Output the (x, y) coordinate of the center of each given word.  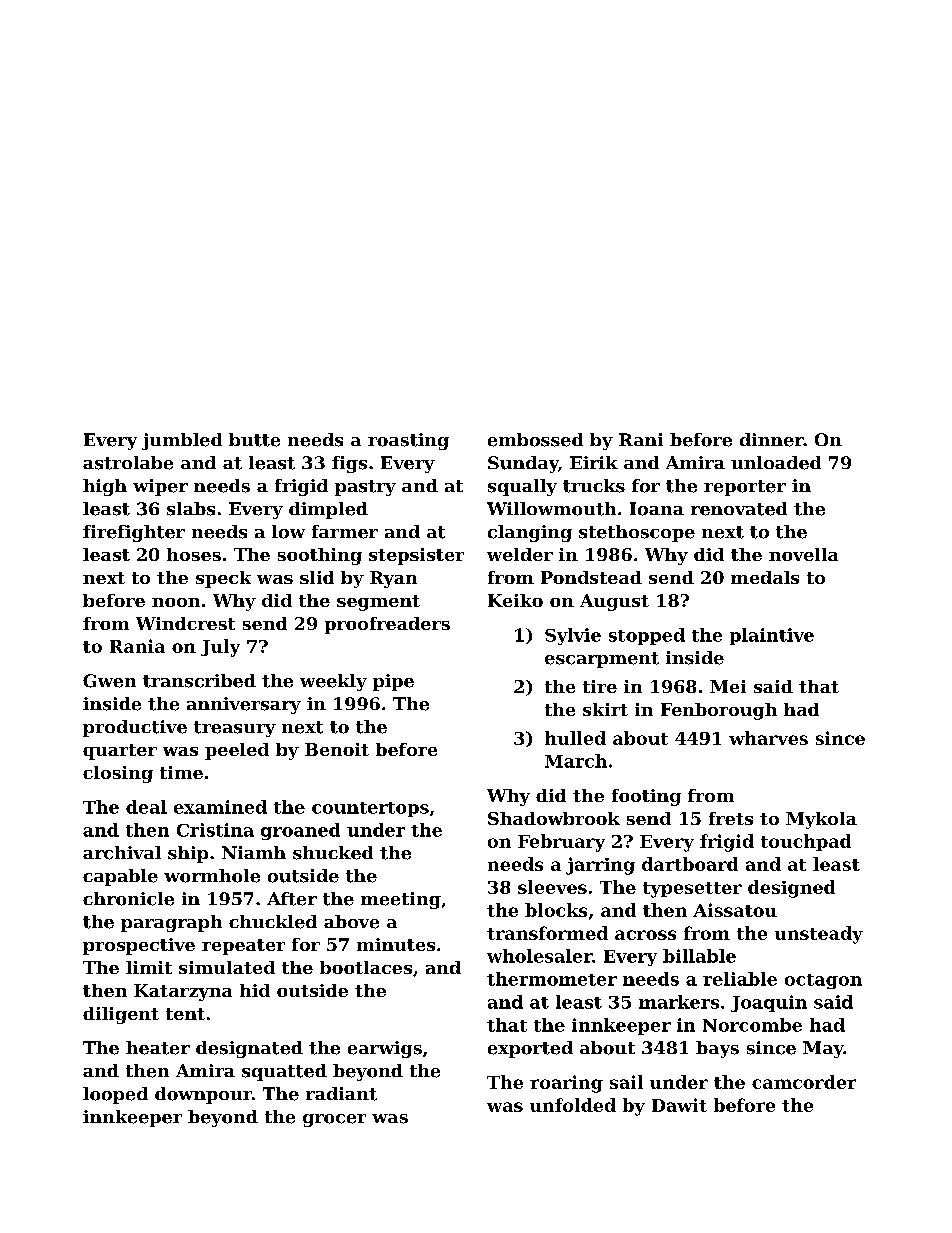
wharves (768, 738)
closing (118, 774)
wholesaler (539, 956)
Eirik (594, 462)
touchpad (806, 842)
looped (115, 1095)
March (576, 761)
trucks (594, 486)
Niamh (254, 852)
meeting (401, 900)
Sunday (523, 464)
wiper (160, 487)
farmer (345, 532)
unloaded (776, 463)
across (645, 935)
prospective (139, 946)
